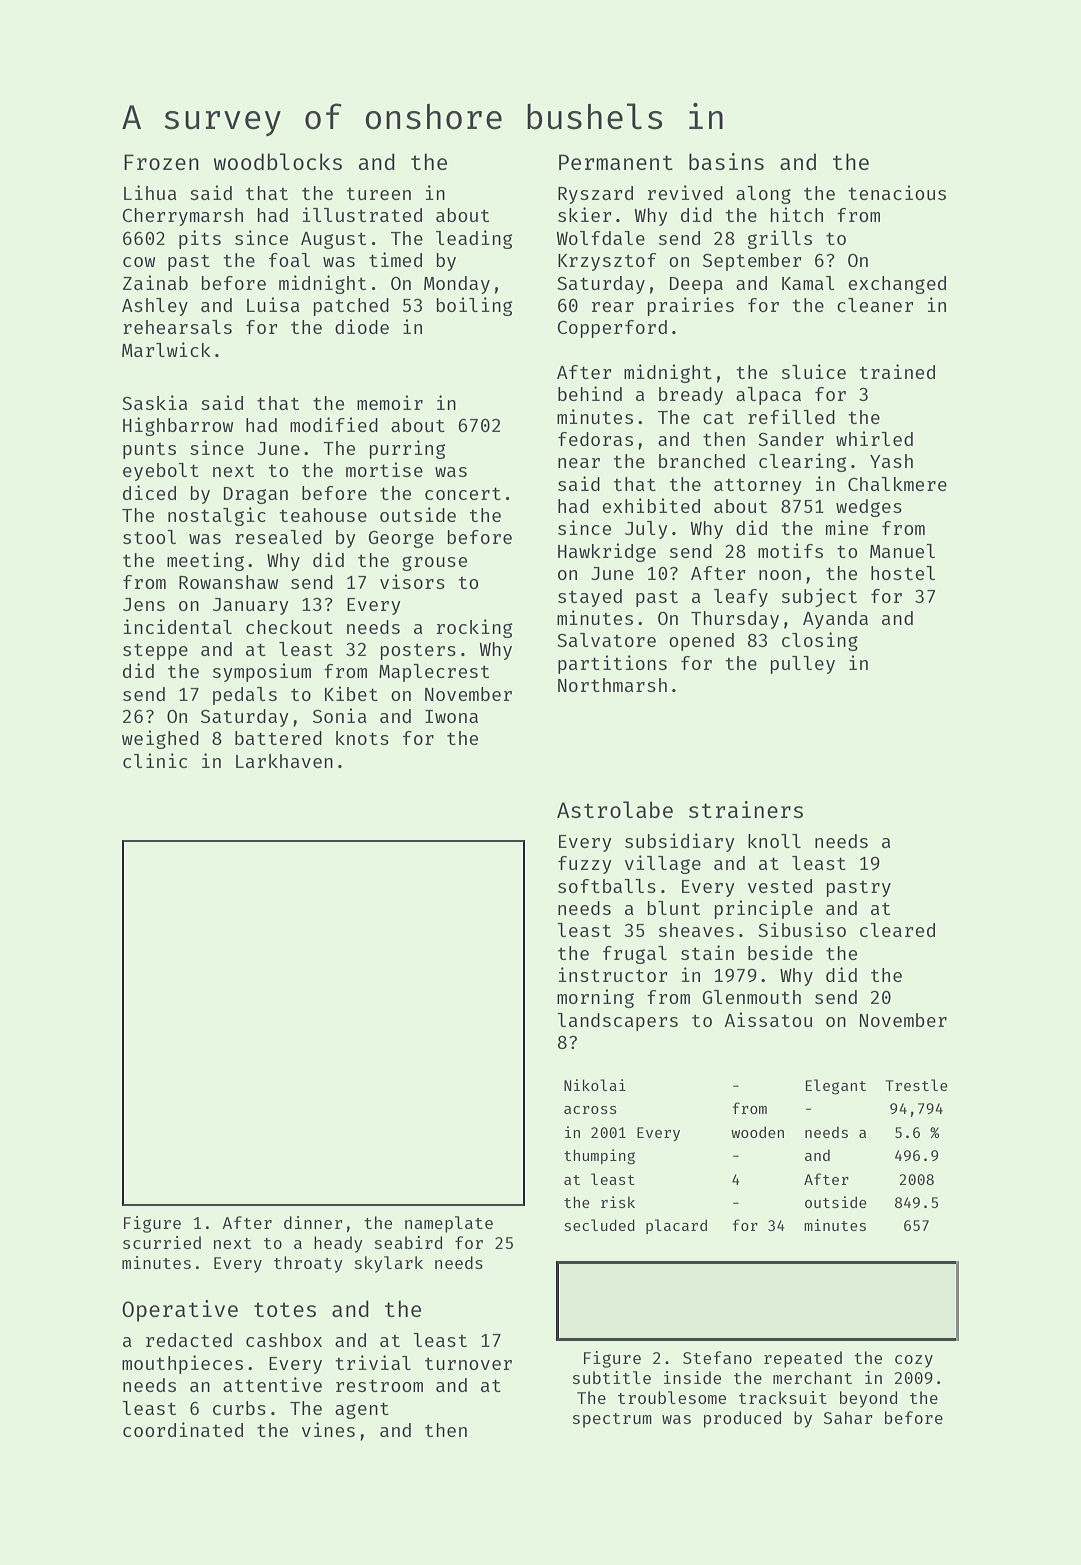  What do you see at coordinates (616, 162) in the screenshot?
I see `Permanent` at bounding box center [616, 162].
